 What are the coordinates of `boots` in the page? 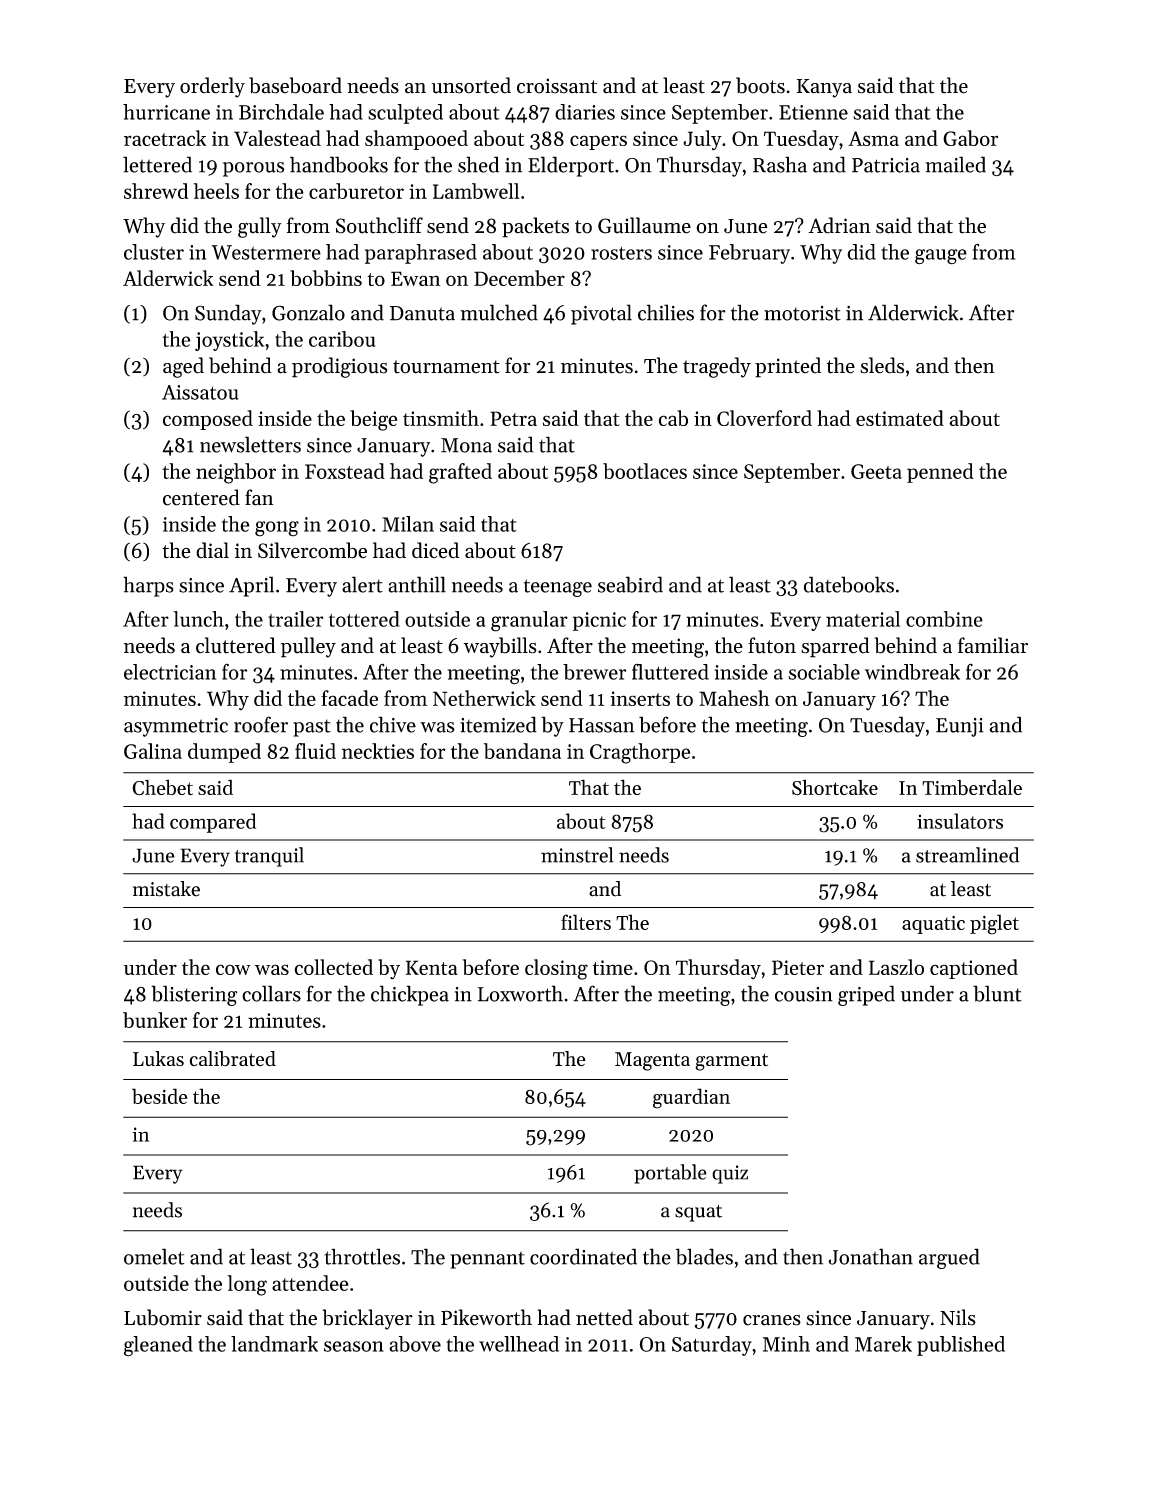 It's located at (760, 85).
